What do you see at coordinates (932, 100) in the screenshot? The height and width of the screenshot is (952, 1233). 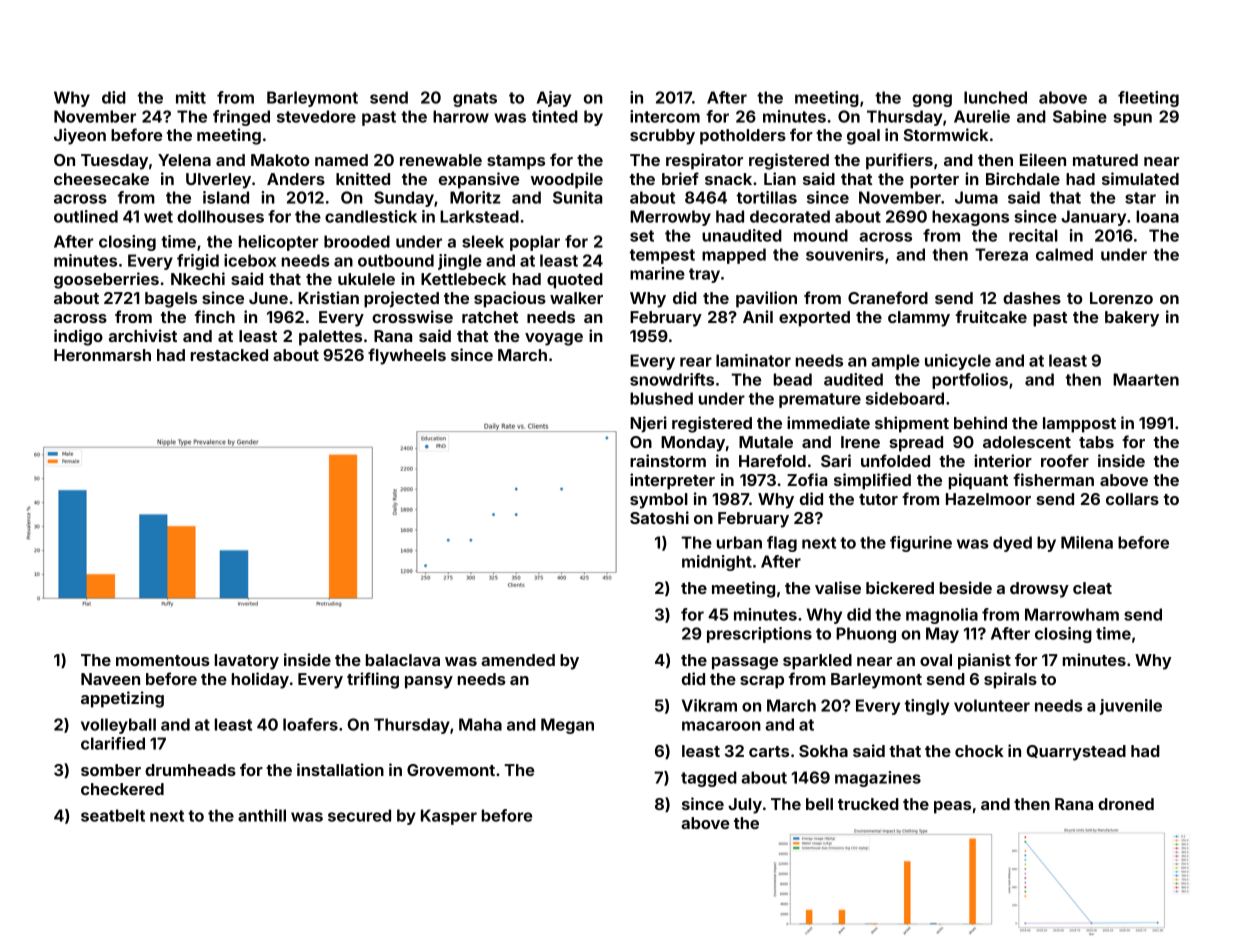 I see `gong` at bounding box center [932, 100].
